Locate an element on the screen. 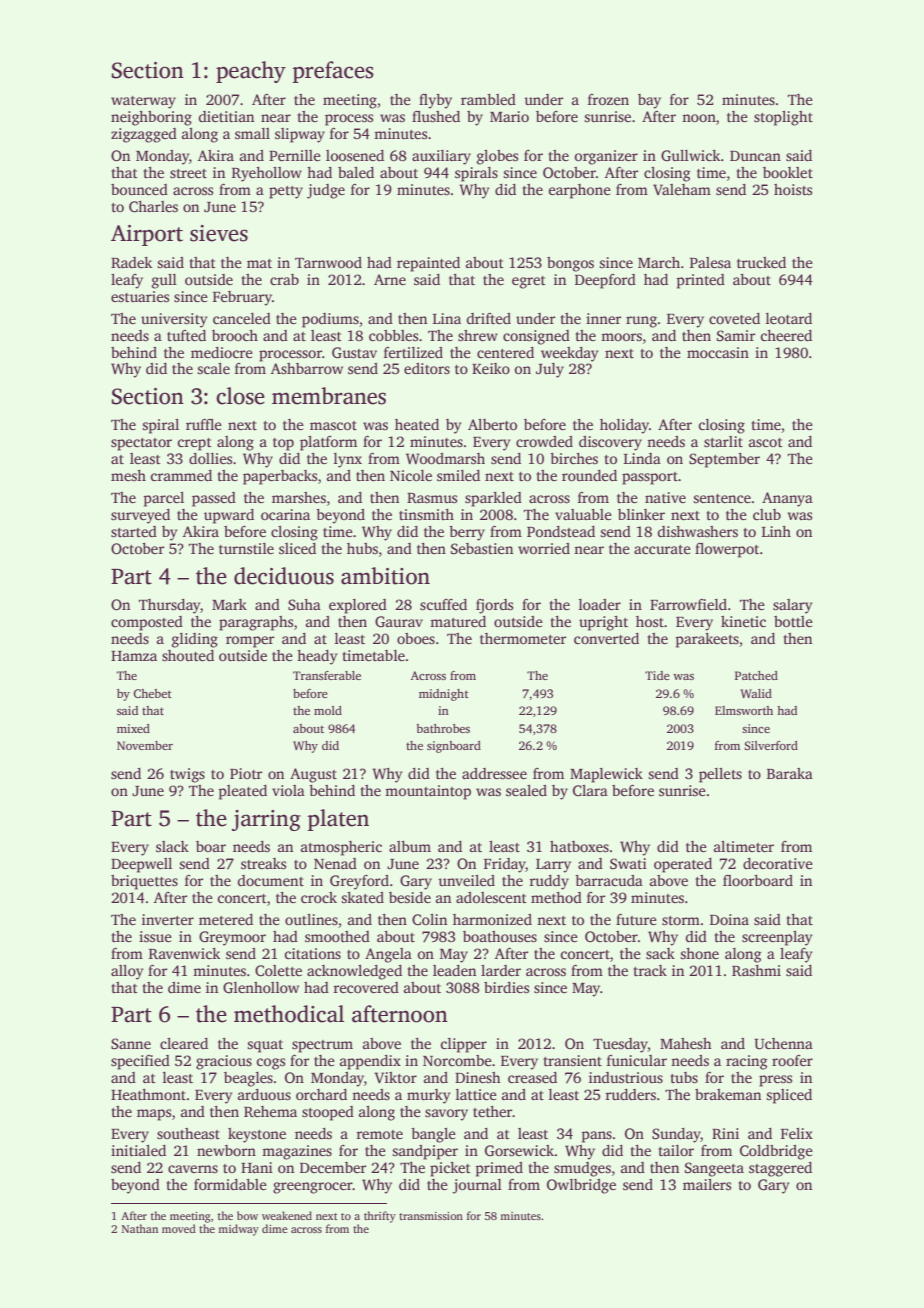 This screenshot has width=924, height=1308. newborn is located at coordinates (226, 1150).
